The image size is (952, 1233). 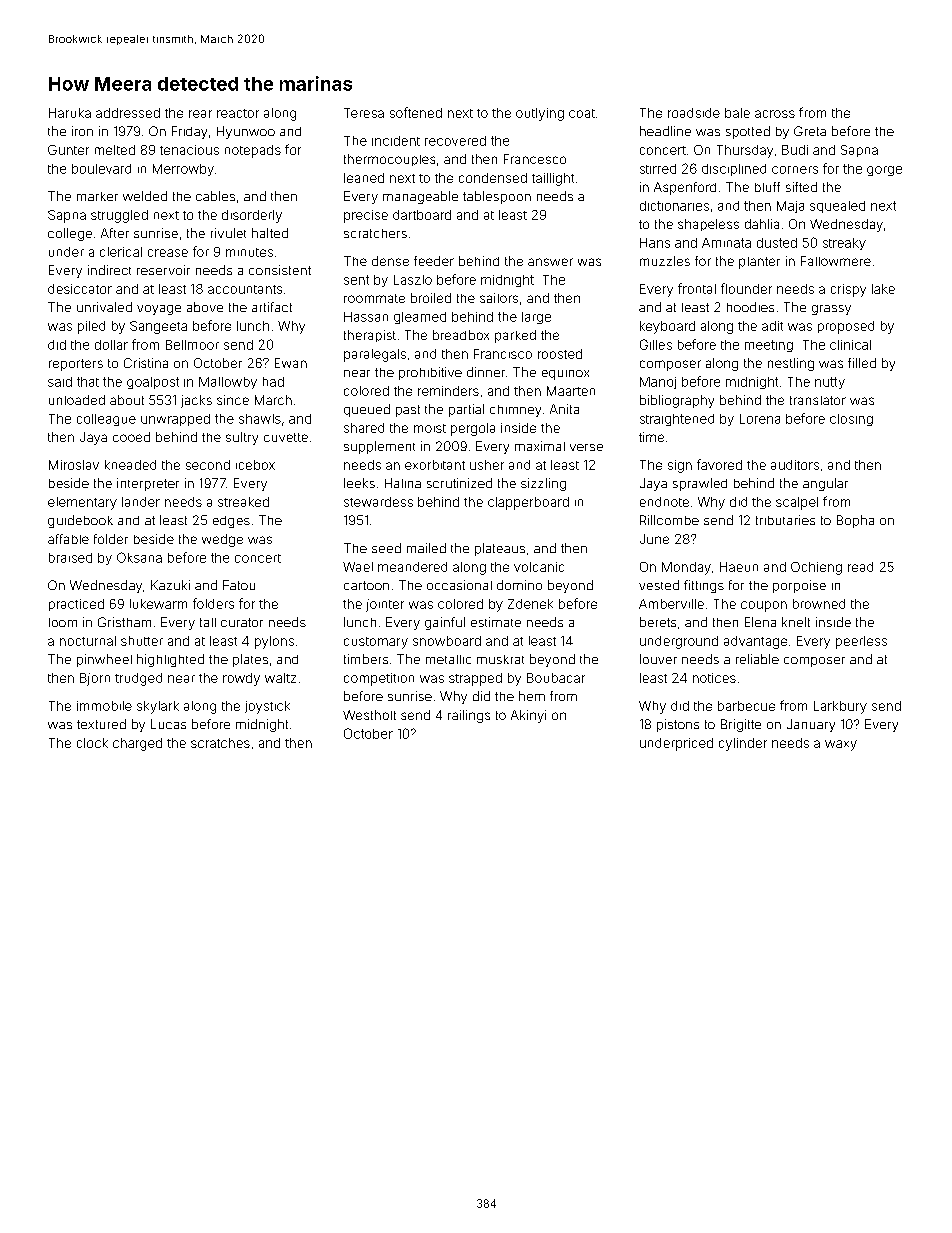 I want to click on practiced, so click(x=76, y=605).
